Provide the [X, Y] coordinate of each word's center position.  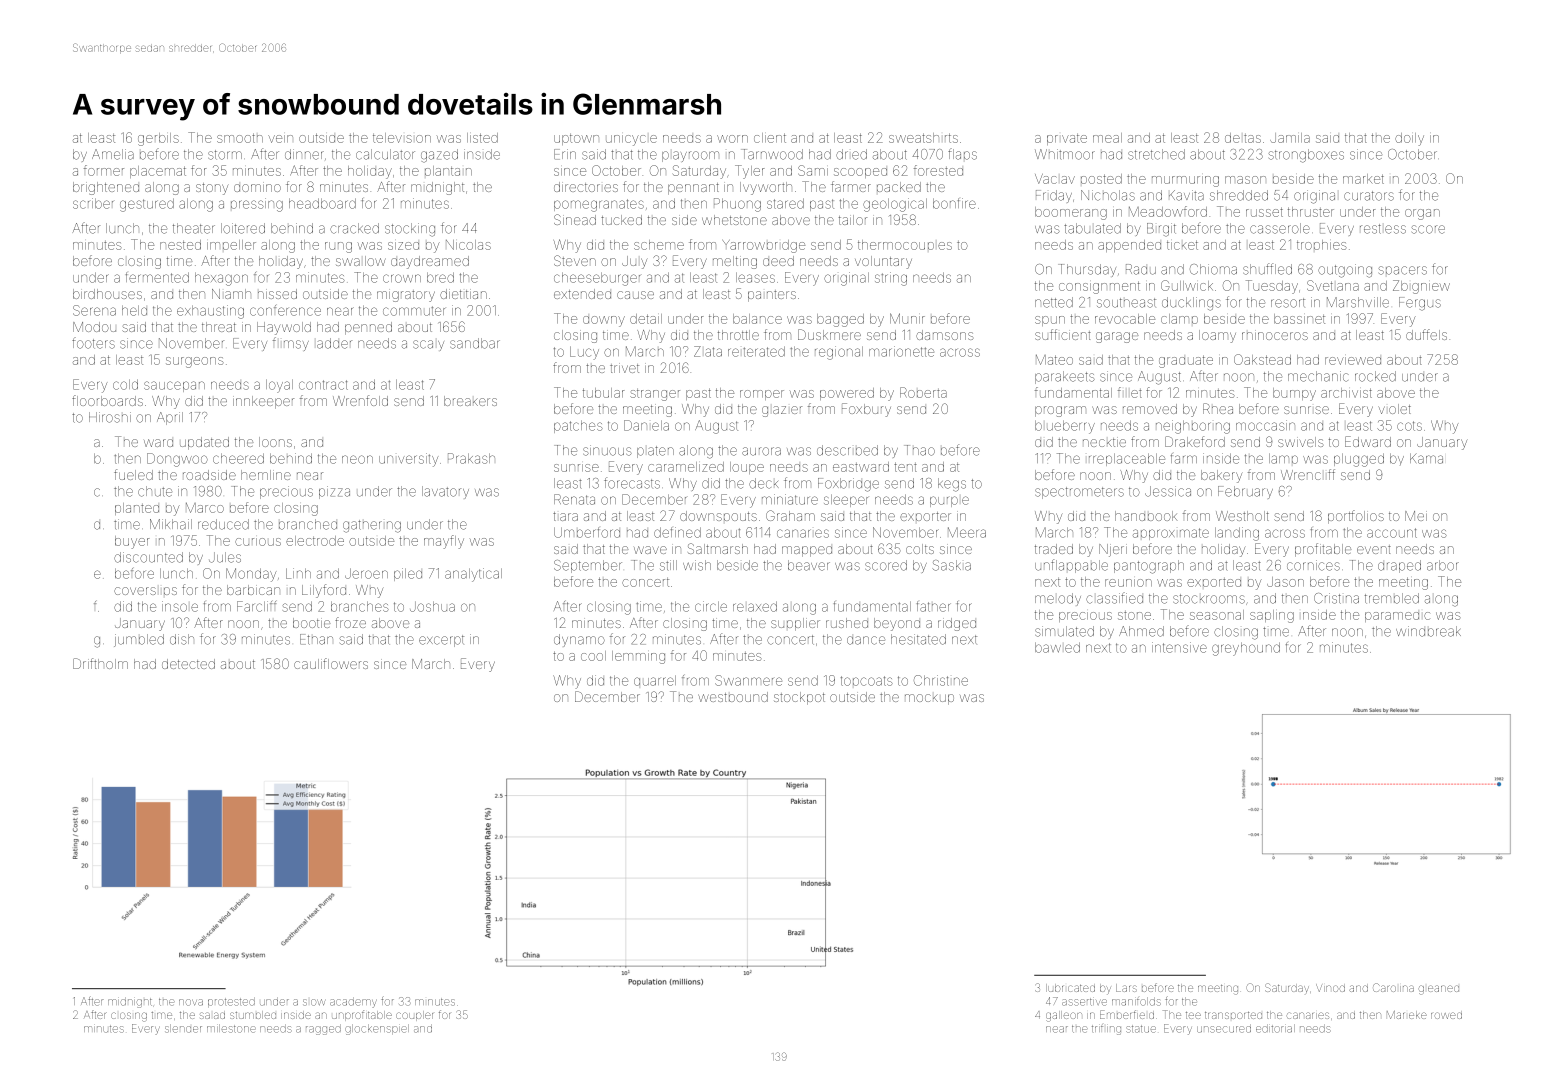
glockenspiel [377, 1029]
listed [482, 138]
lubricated [1070, 988]
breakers [470, 401]
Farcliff [256, 606]
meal [1107, 138]
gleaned [1439, 990]
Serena [94, 310]
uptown [576, 139]
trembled [1392, 598]
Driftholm [100, 663]
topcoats [867, 681]
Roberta [923, 392]
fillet [1130, 392]
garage [1117, 337]
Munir [907, 318]
